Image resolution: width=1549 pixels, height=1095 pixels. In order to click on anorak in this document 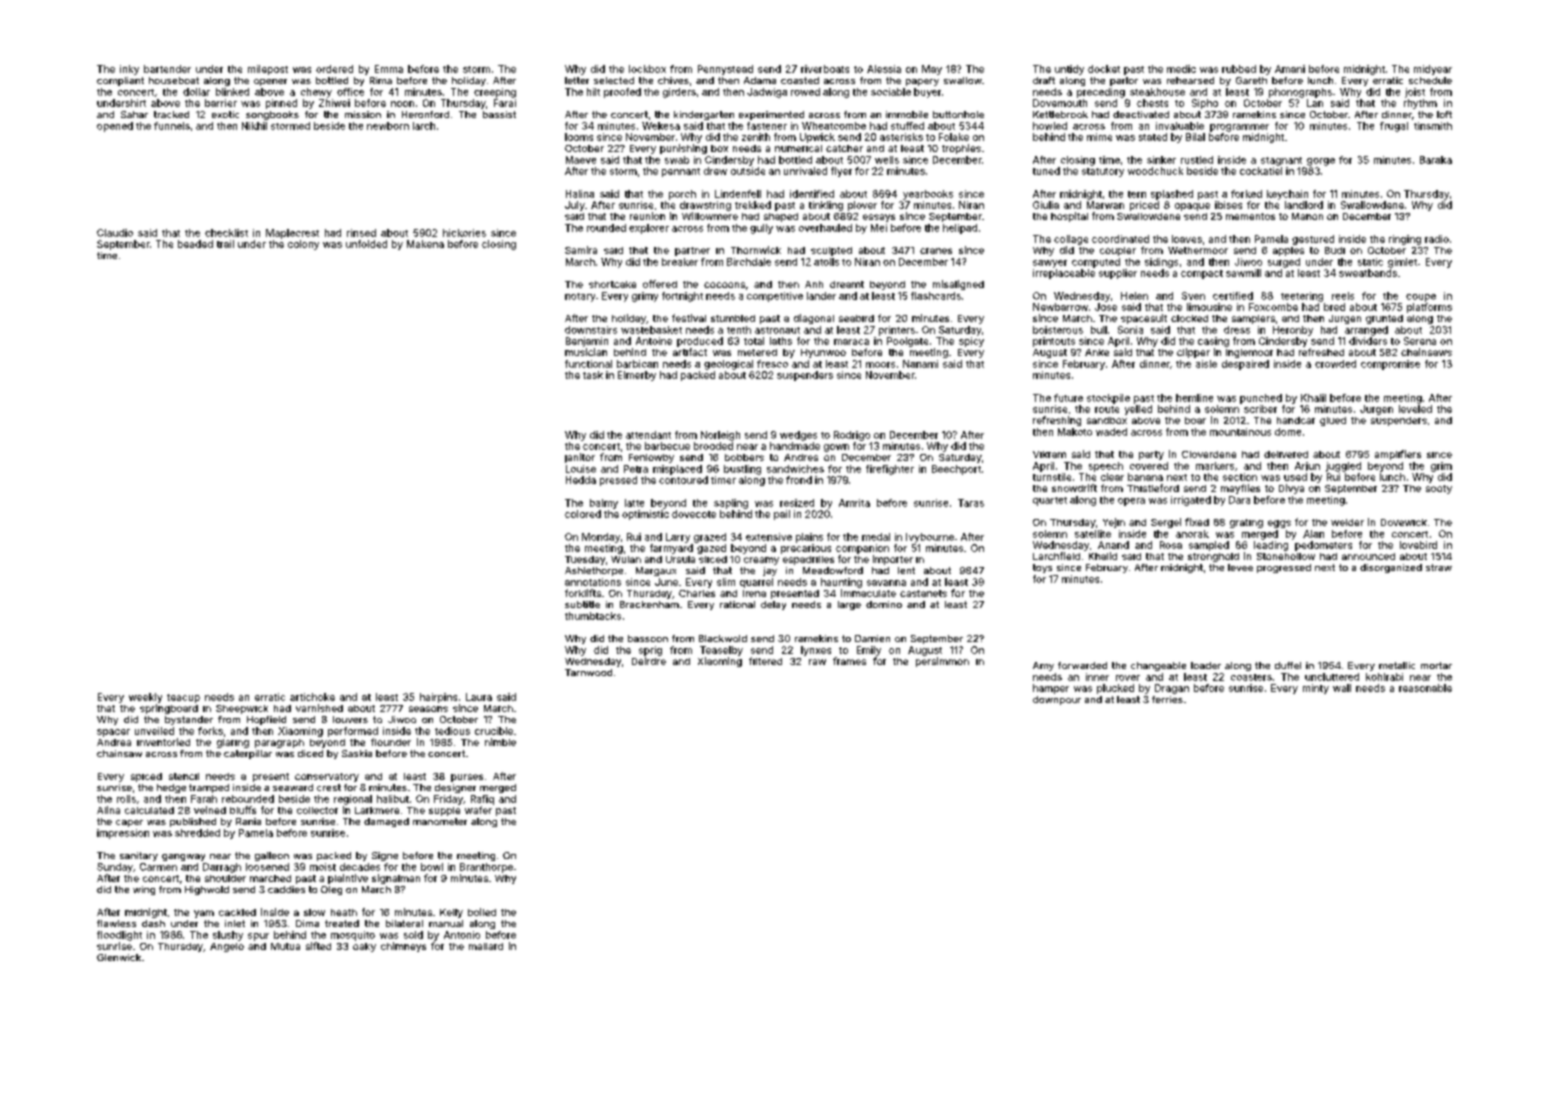, I will do `click(1192, 534)`.
